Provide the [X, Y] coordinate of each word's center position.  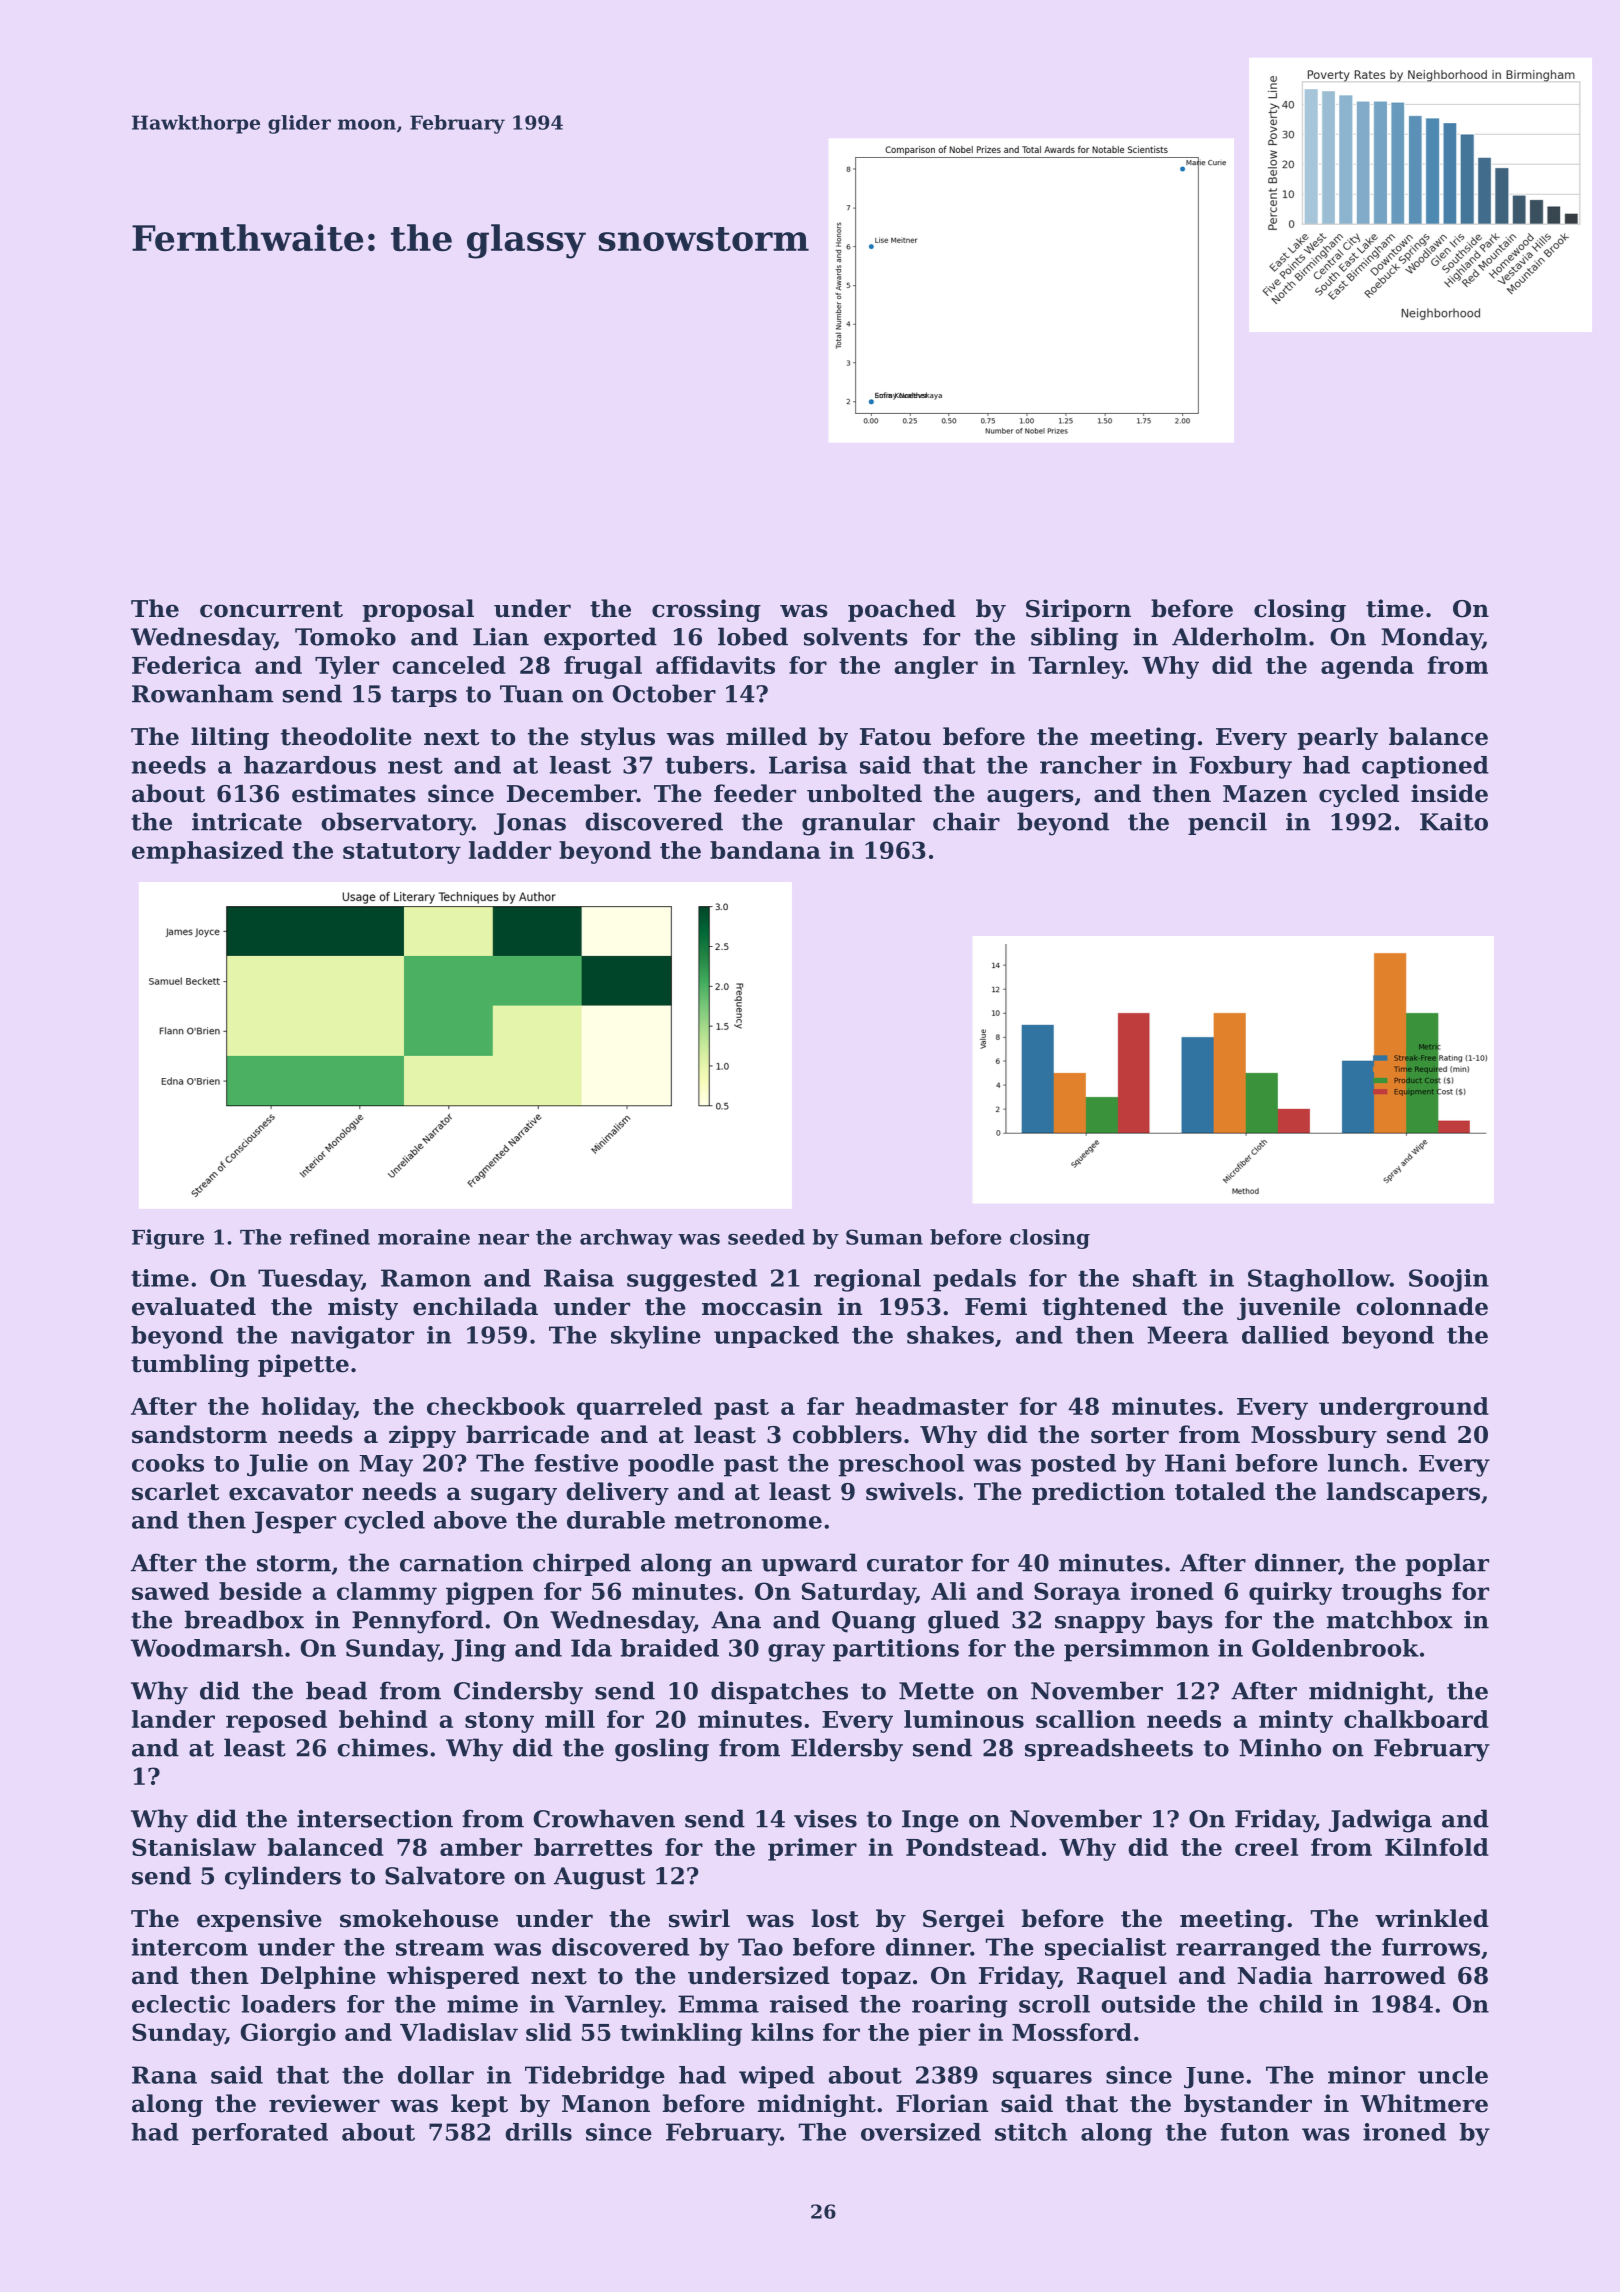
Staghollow [1319, 1280]
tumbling [190, 1365]
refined [330, 1237]
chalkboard [1416, 1719]
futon [1255, 2132]
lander [173, 1719]
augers [1030, 798]
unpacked [776, 1337]
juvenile [1288, 1308]
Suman [884, 1237]
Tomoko [345, 636]
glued [964, 1622]
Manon [606, 2104]
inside [1449, 793]
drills [538, 2132]
